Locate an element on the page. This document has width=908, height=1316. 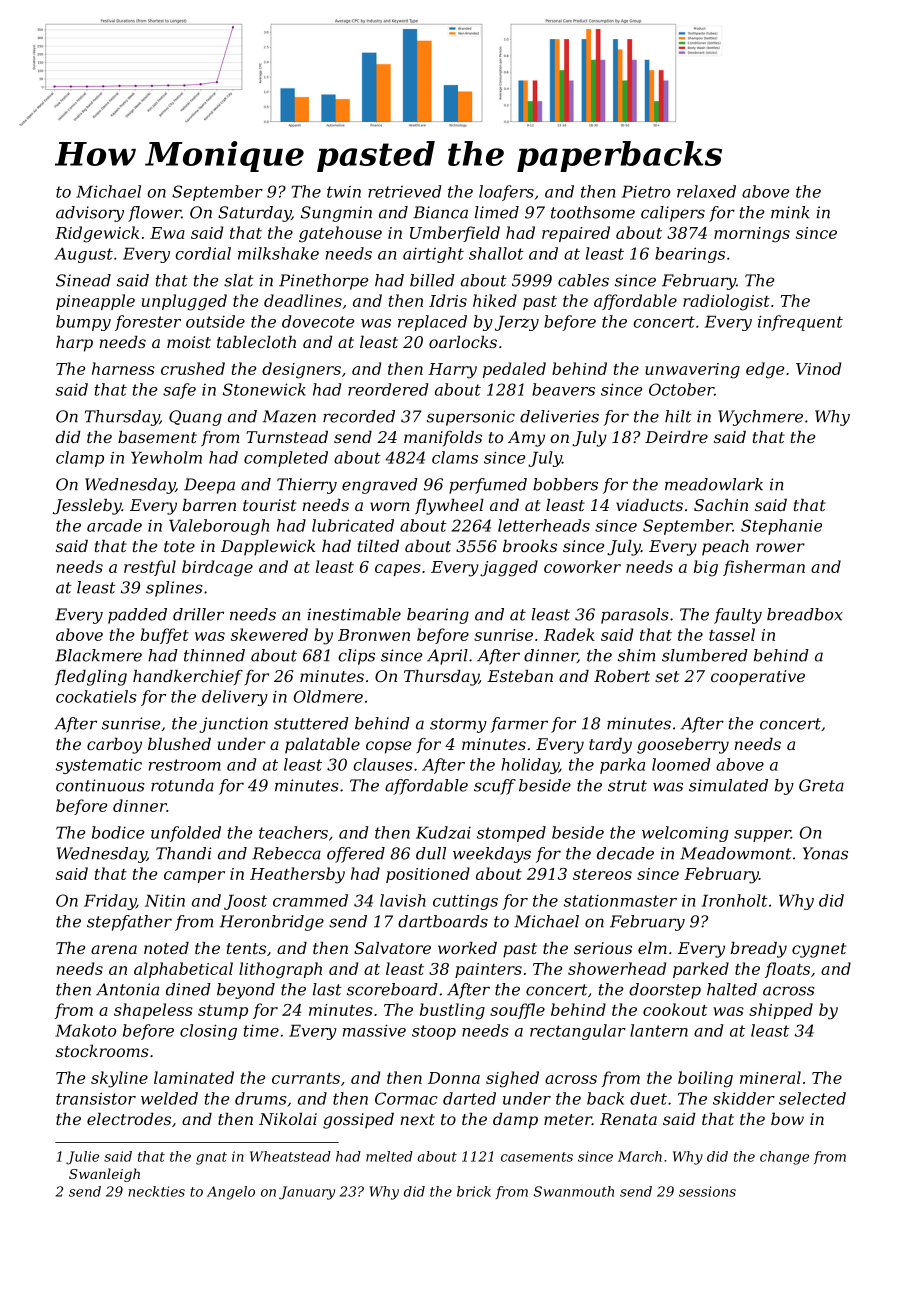
slat is located at coordinates (239, 280).
